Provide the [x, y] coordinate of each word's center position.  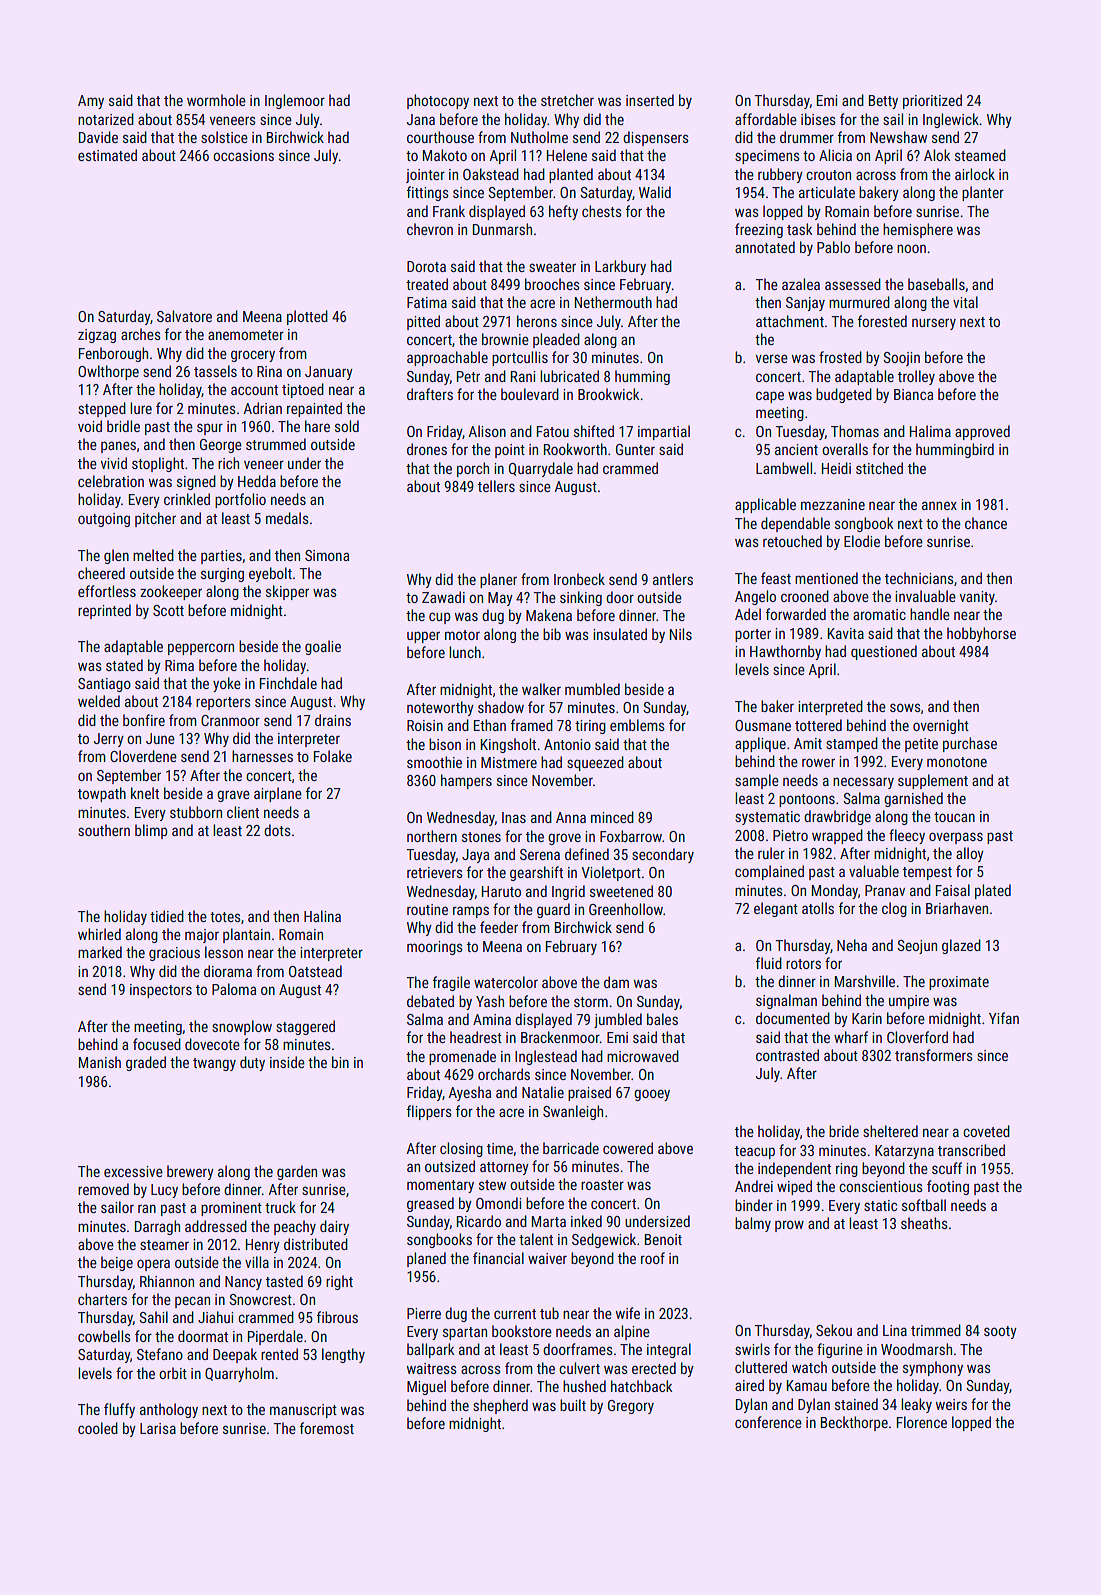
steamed [980, 155]
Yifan [1004, 1018]
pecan [192, 1302]
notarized [106, 119]
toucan [954, 817]
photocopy [438, 101]
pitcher [155, 519]
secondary [663, 855]
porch [473, 469]
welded [99, 701]
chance [986, 523]
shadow [501, 707]
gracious [174, 954]
